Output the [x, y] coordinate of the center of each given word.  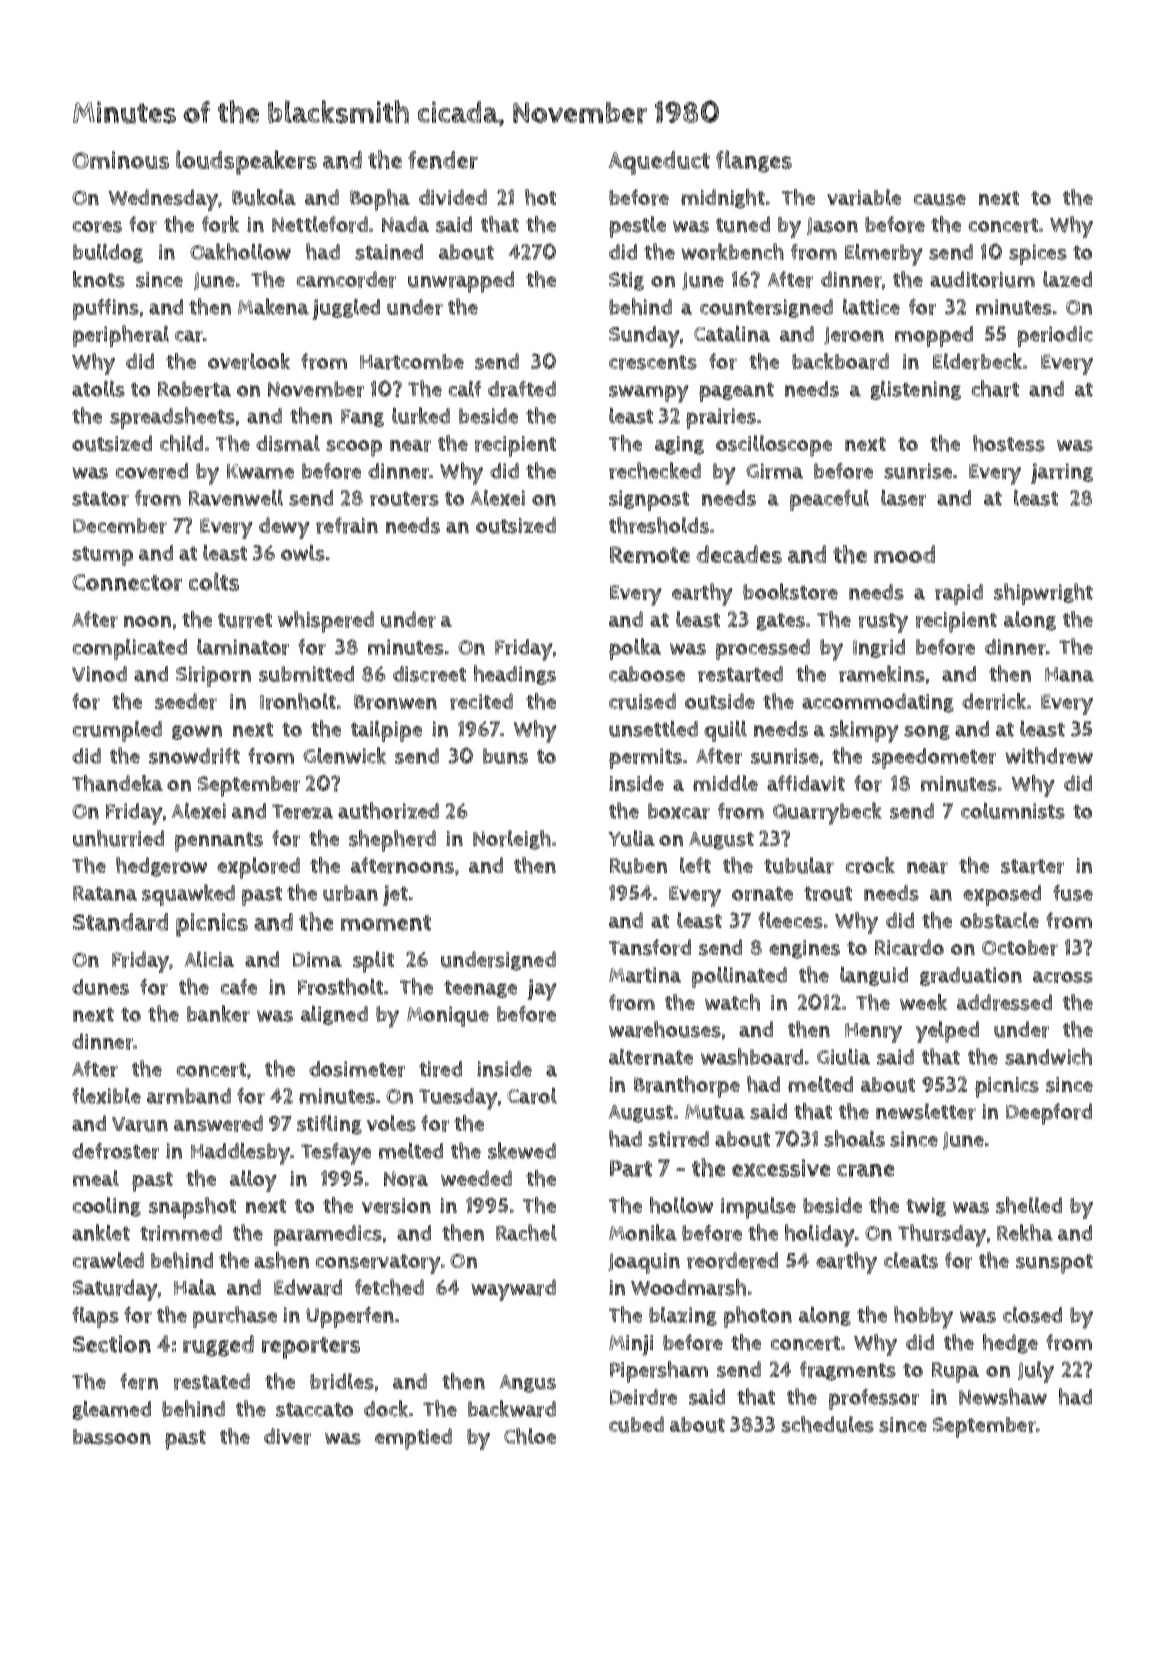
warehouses [665, 1029]
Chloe [530, 1436]
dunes [100, 987]
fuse [1073, 892]
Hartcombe [412, 362]
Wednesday [163, 200]
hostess [1009, 443]
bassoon [112, 1437]
